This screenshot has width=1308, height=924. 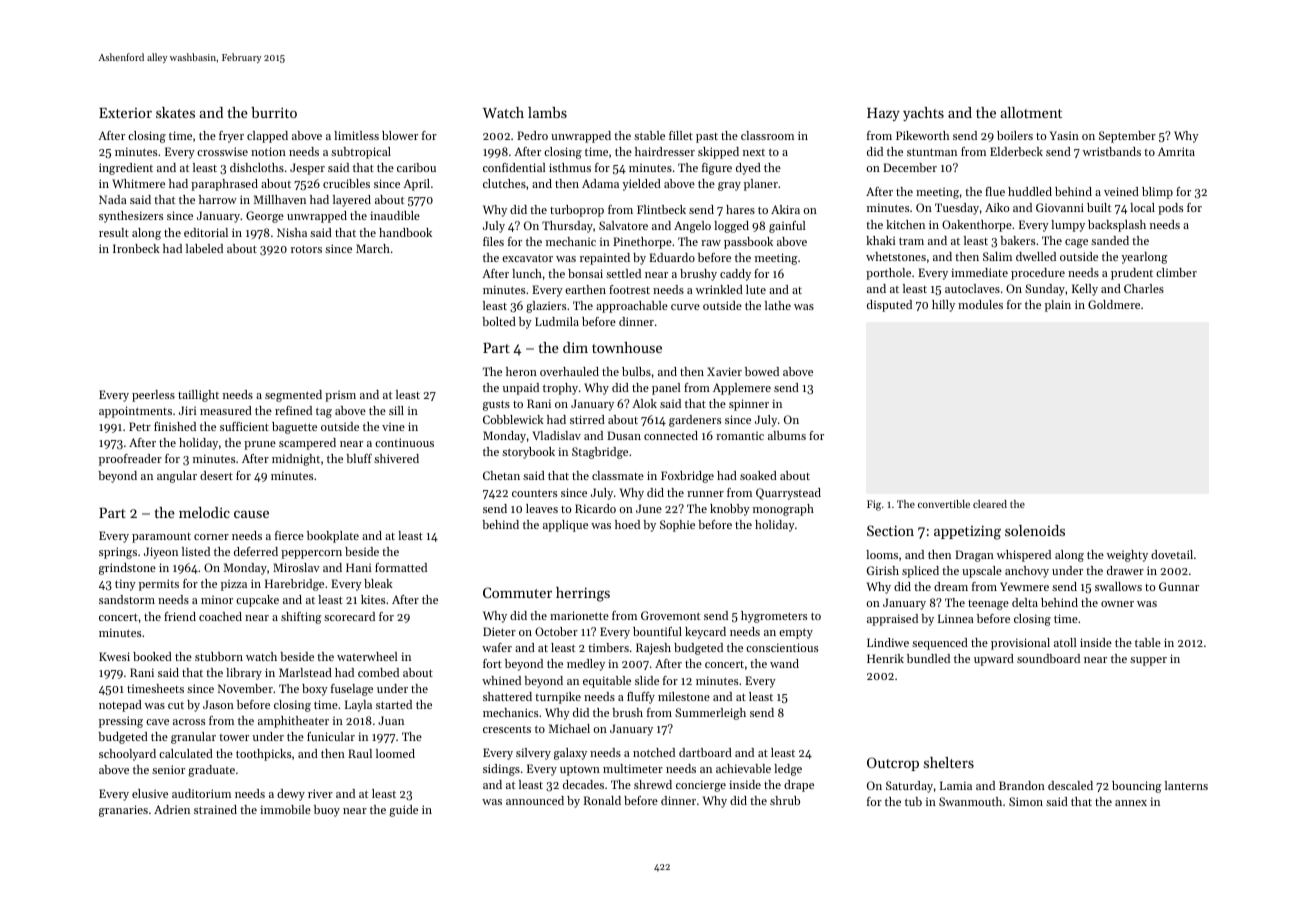 I want to click on springs, so click(x=118, y=553).
